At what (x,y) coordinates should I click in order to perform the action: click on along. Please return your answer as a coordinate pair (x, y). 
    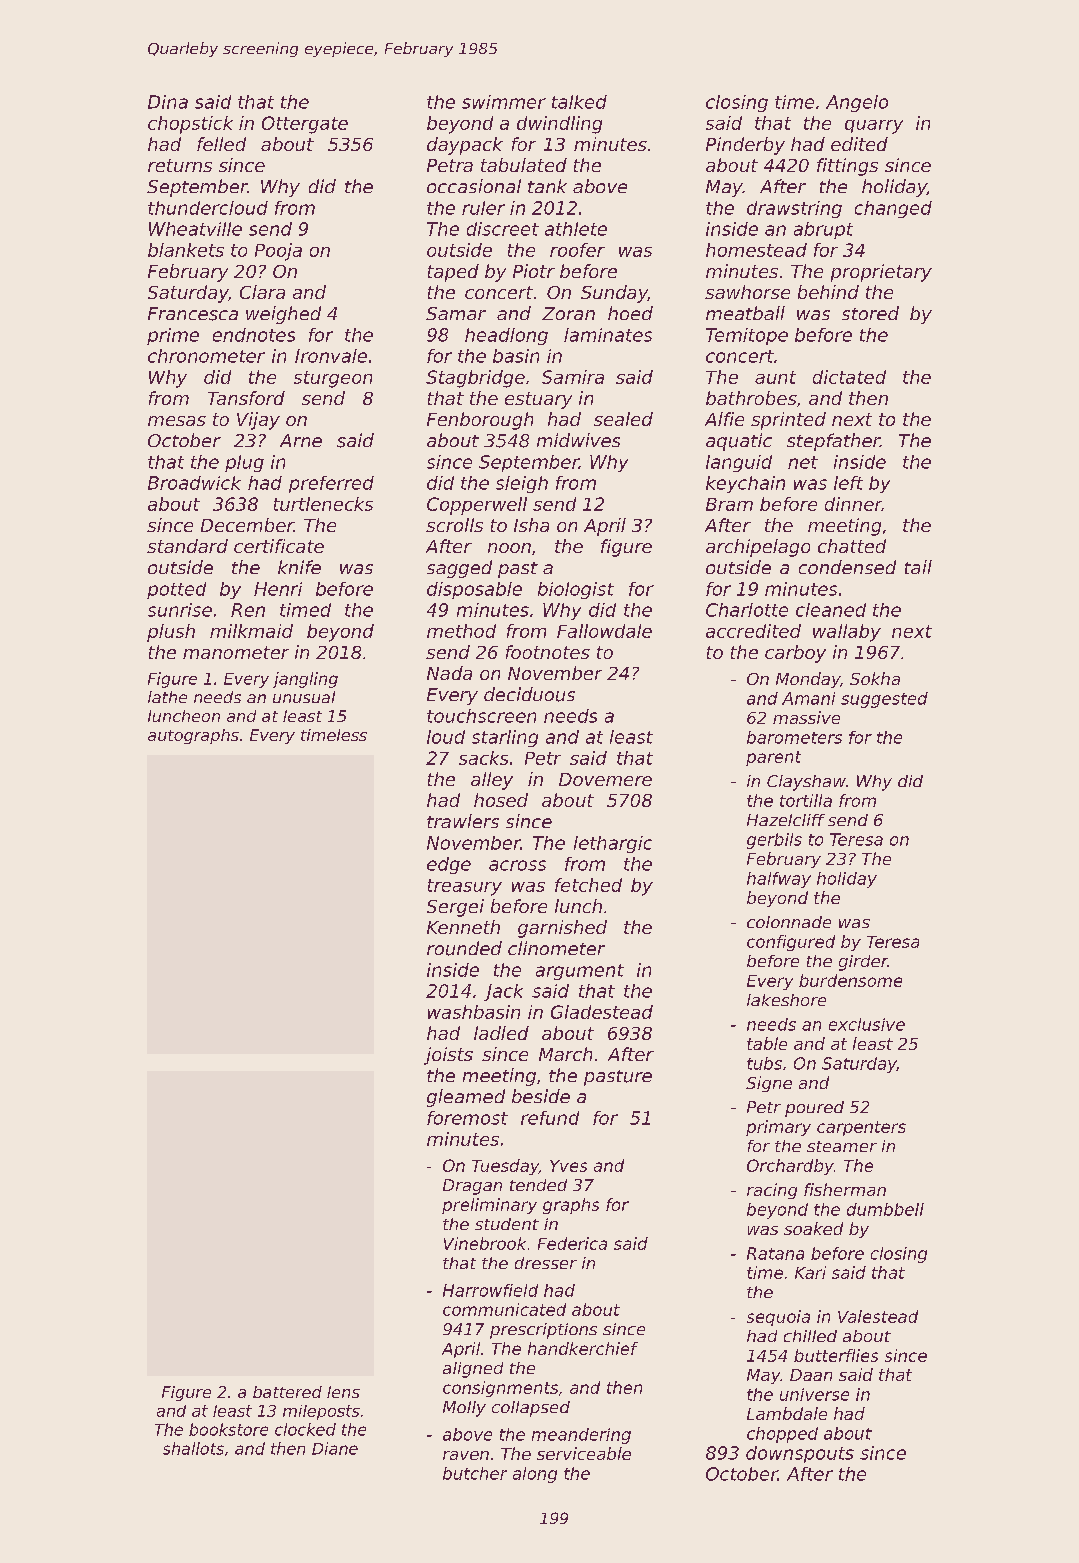
    Looking at the image, I should click on (535, 1475).
